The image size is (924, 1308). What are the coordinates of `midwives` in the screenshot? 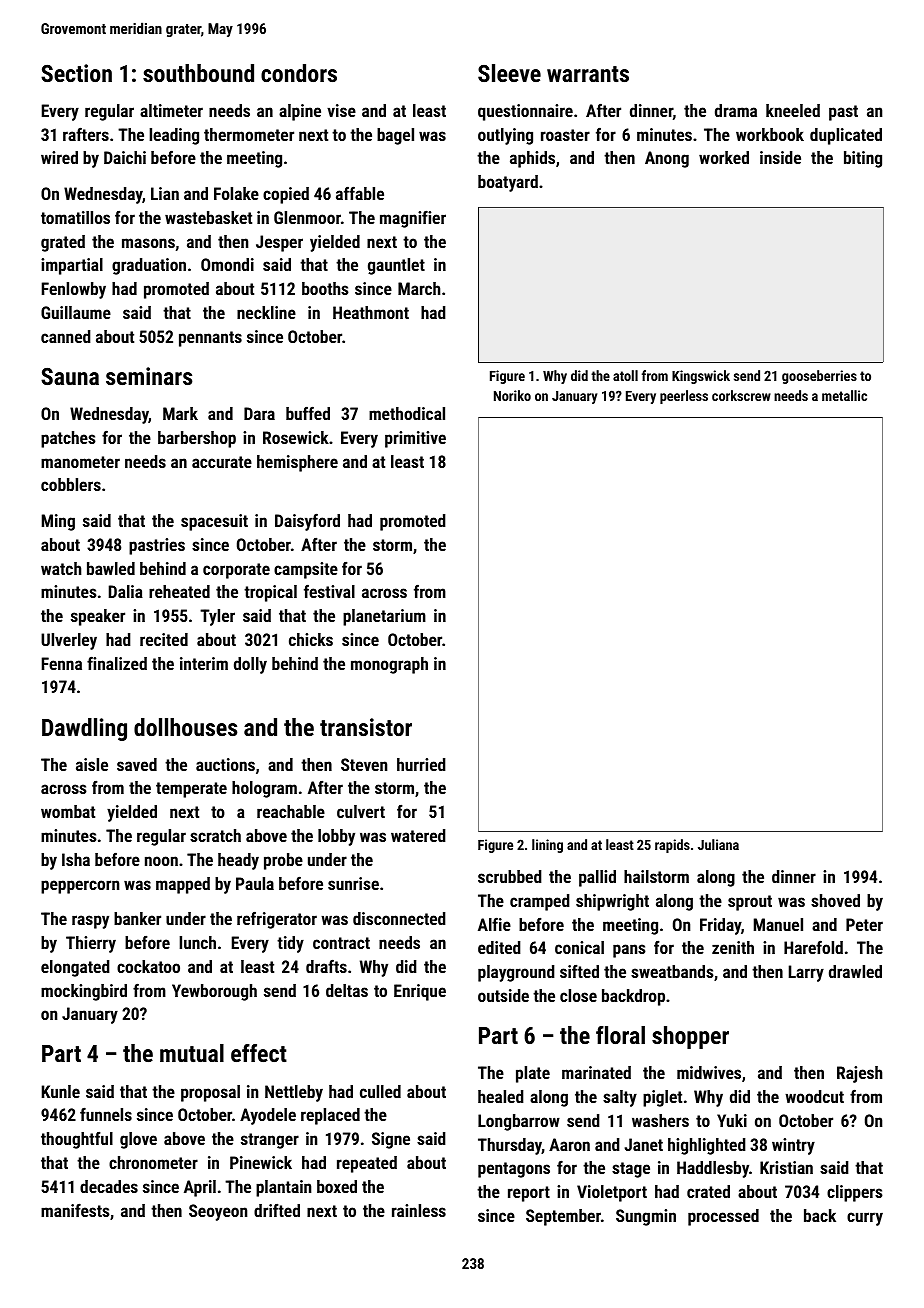 It's located at (709, 1072).
